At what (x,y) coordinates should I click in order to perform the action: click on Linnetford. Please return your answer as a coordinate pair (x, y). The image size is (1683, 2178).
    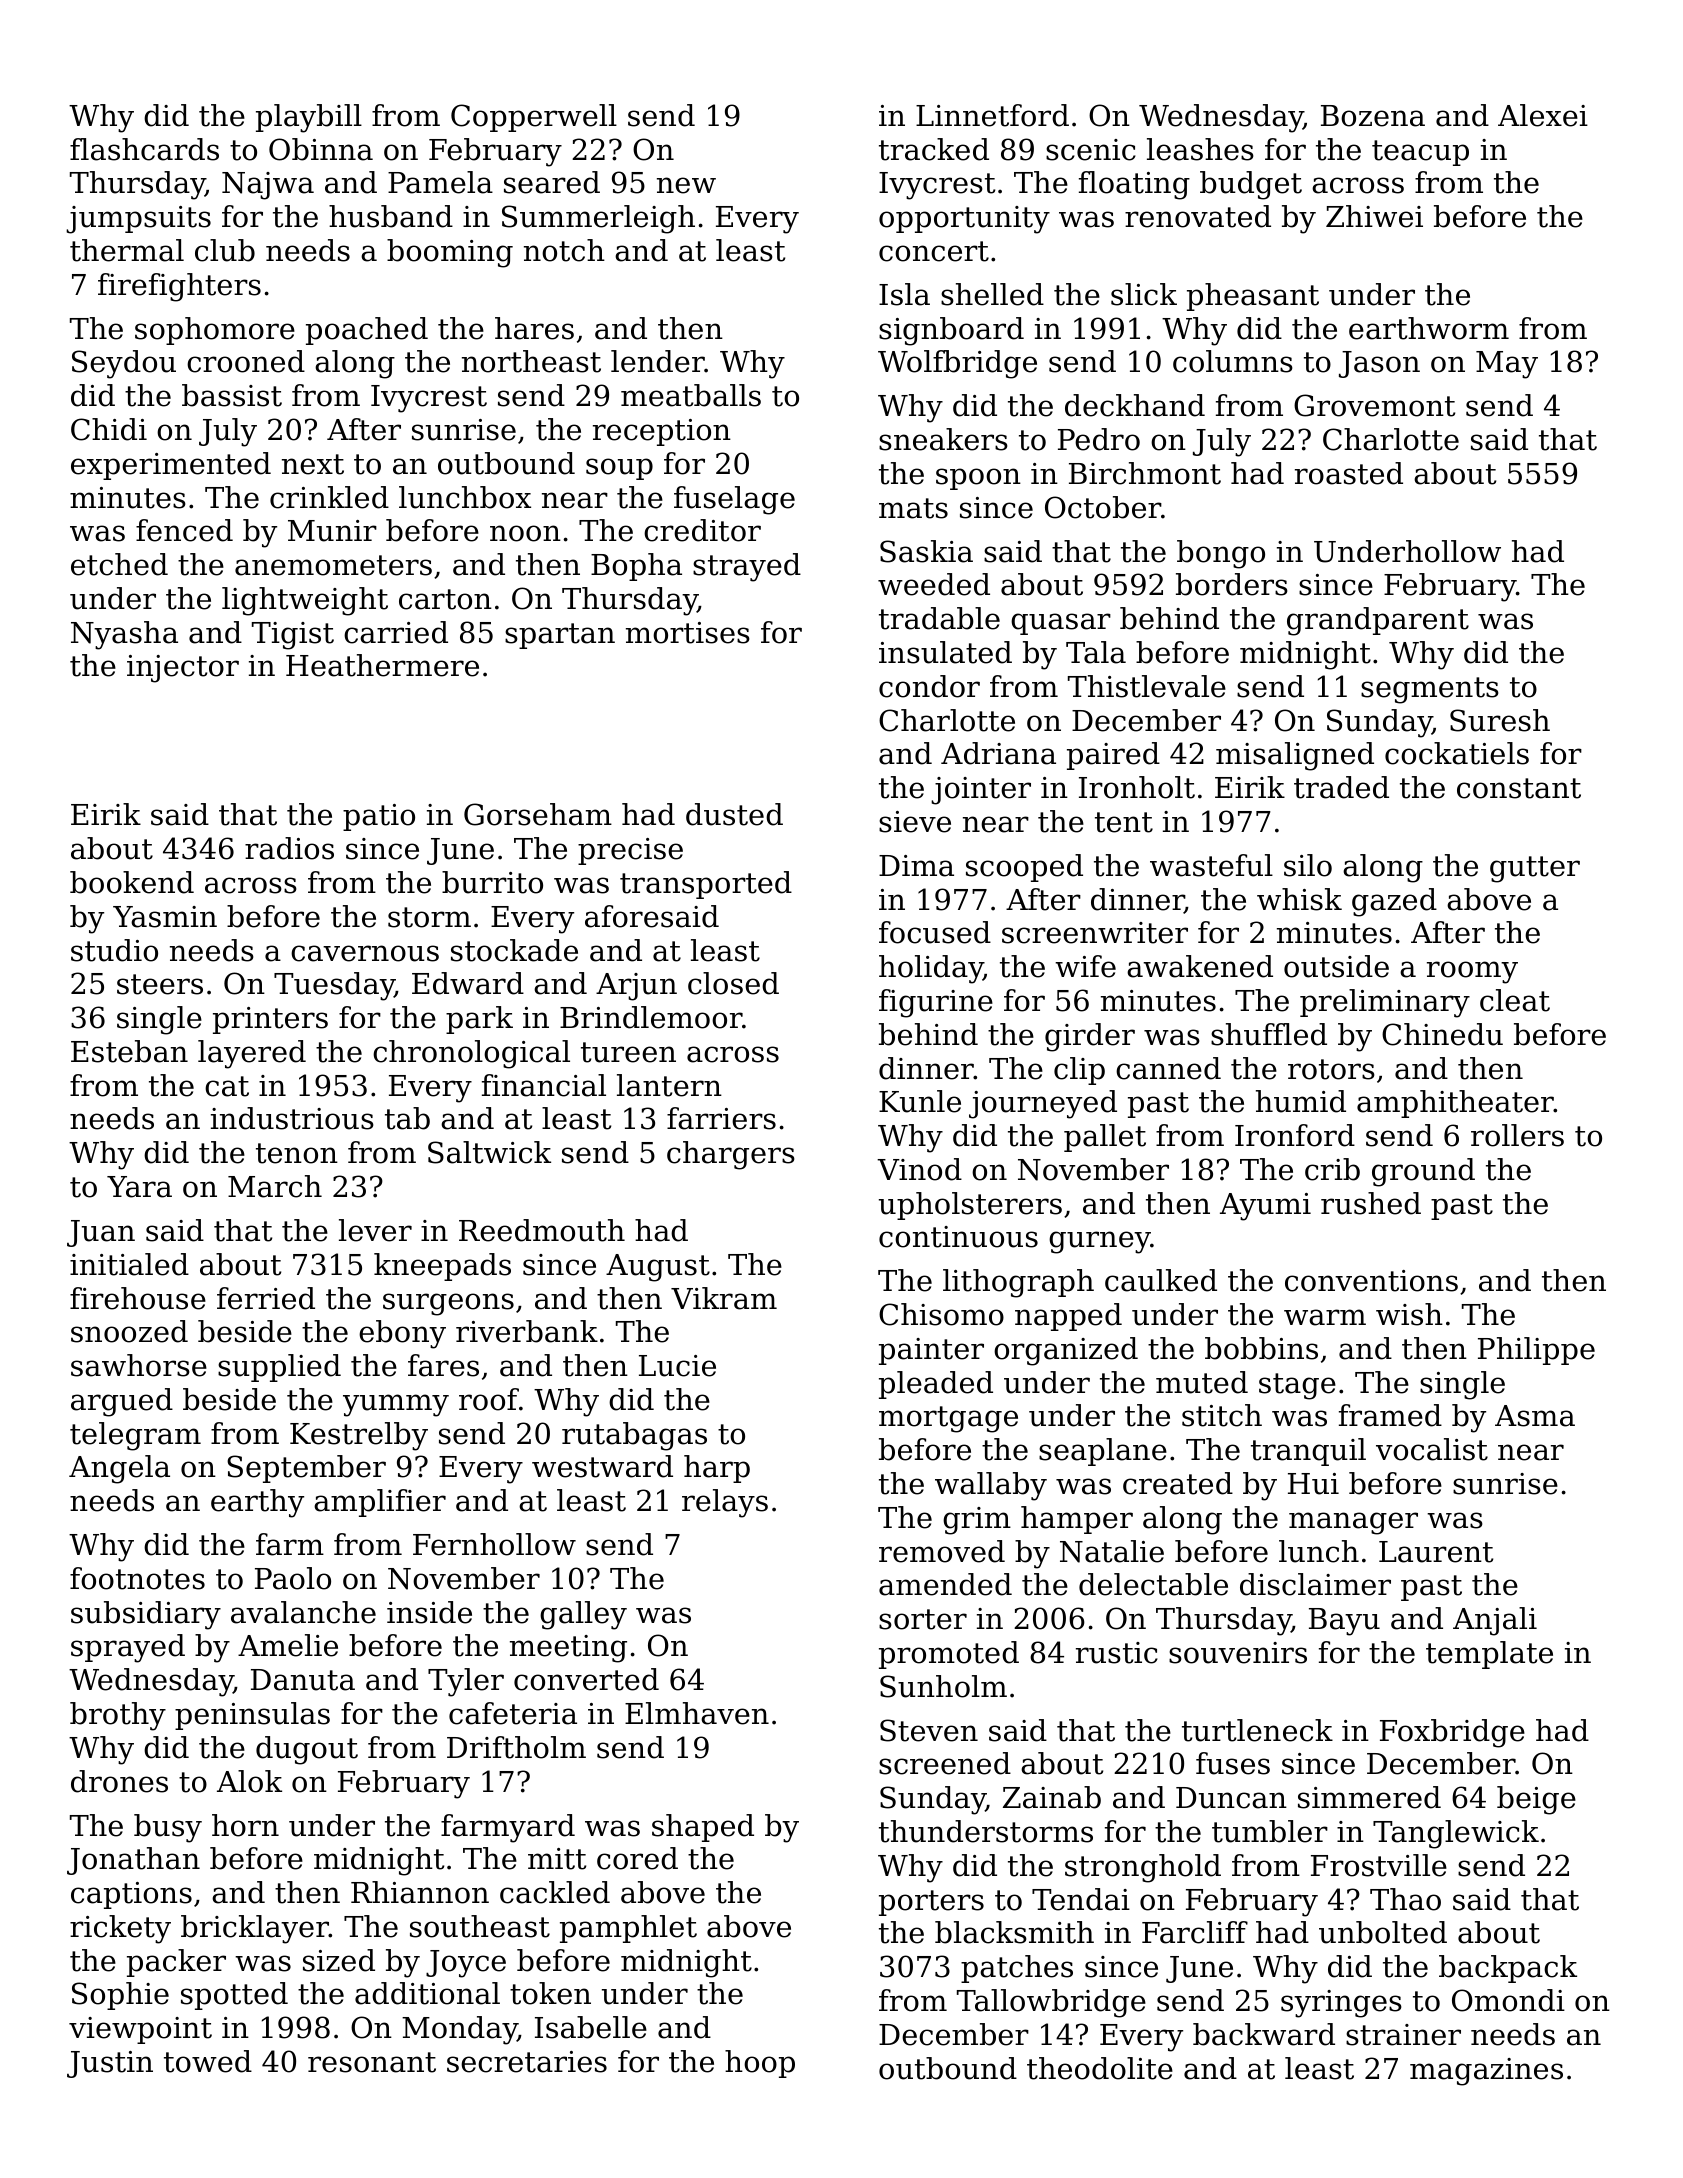
    Looking at the image, I should click on (992, 115).
